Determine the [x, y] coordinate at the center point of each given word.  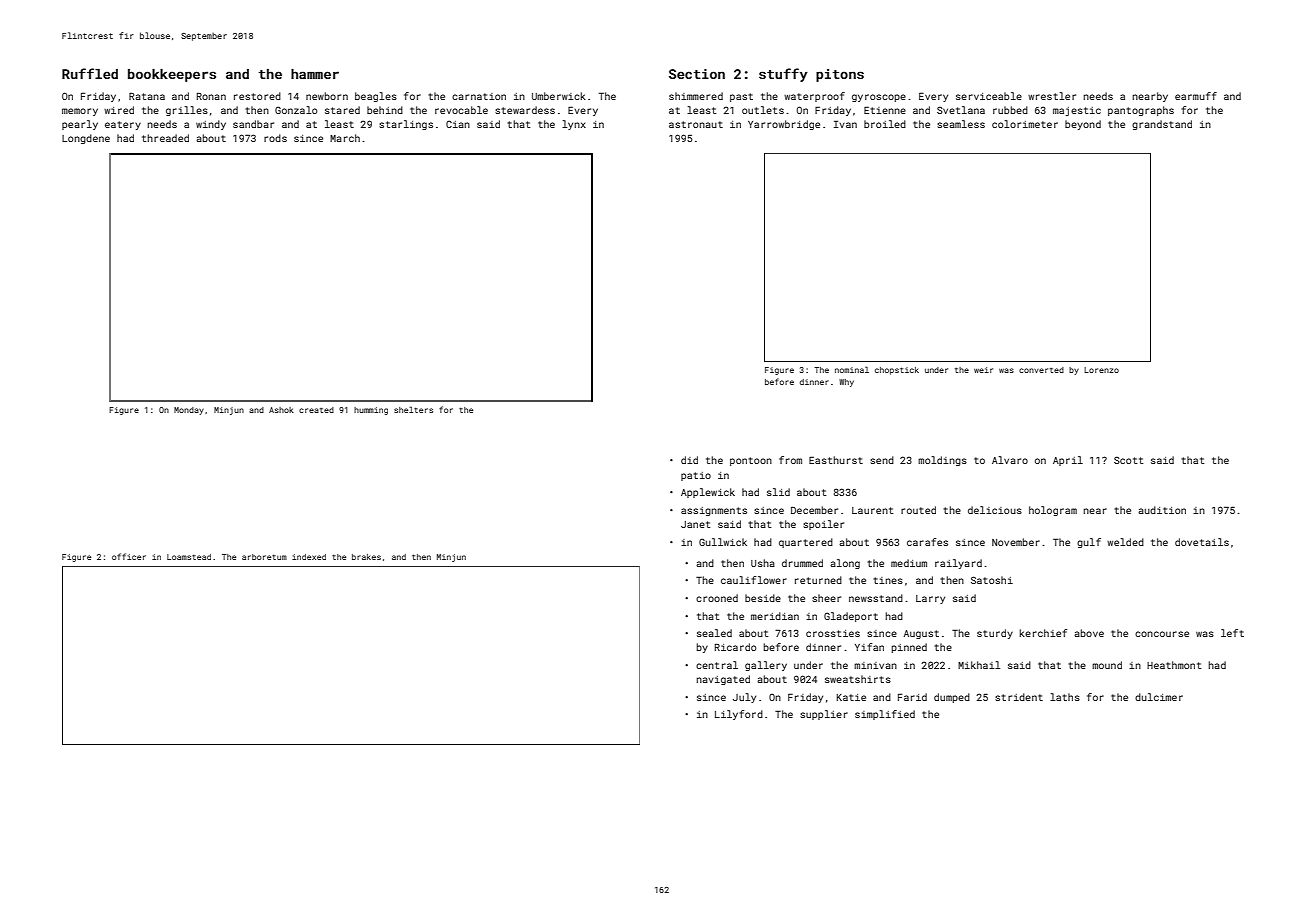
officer [129, 556]
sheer [826, 598]
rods [275, 138]
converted [1041, 370]
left [1232, 633]
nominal [852, 369]
